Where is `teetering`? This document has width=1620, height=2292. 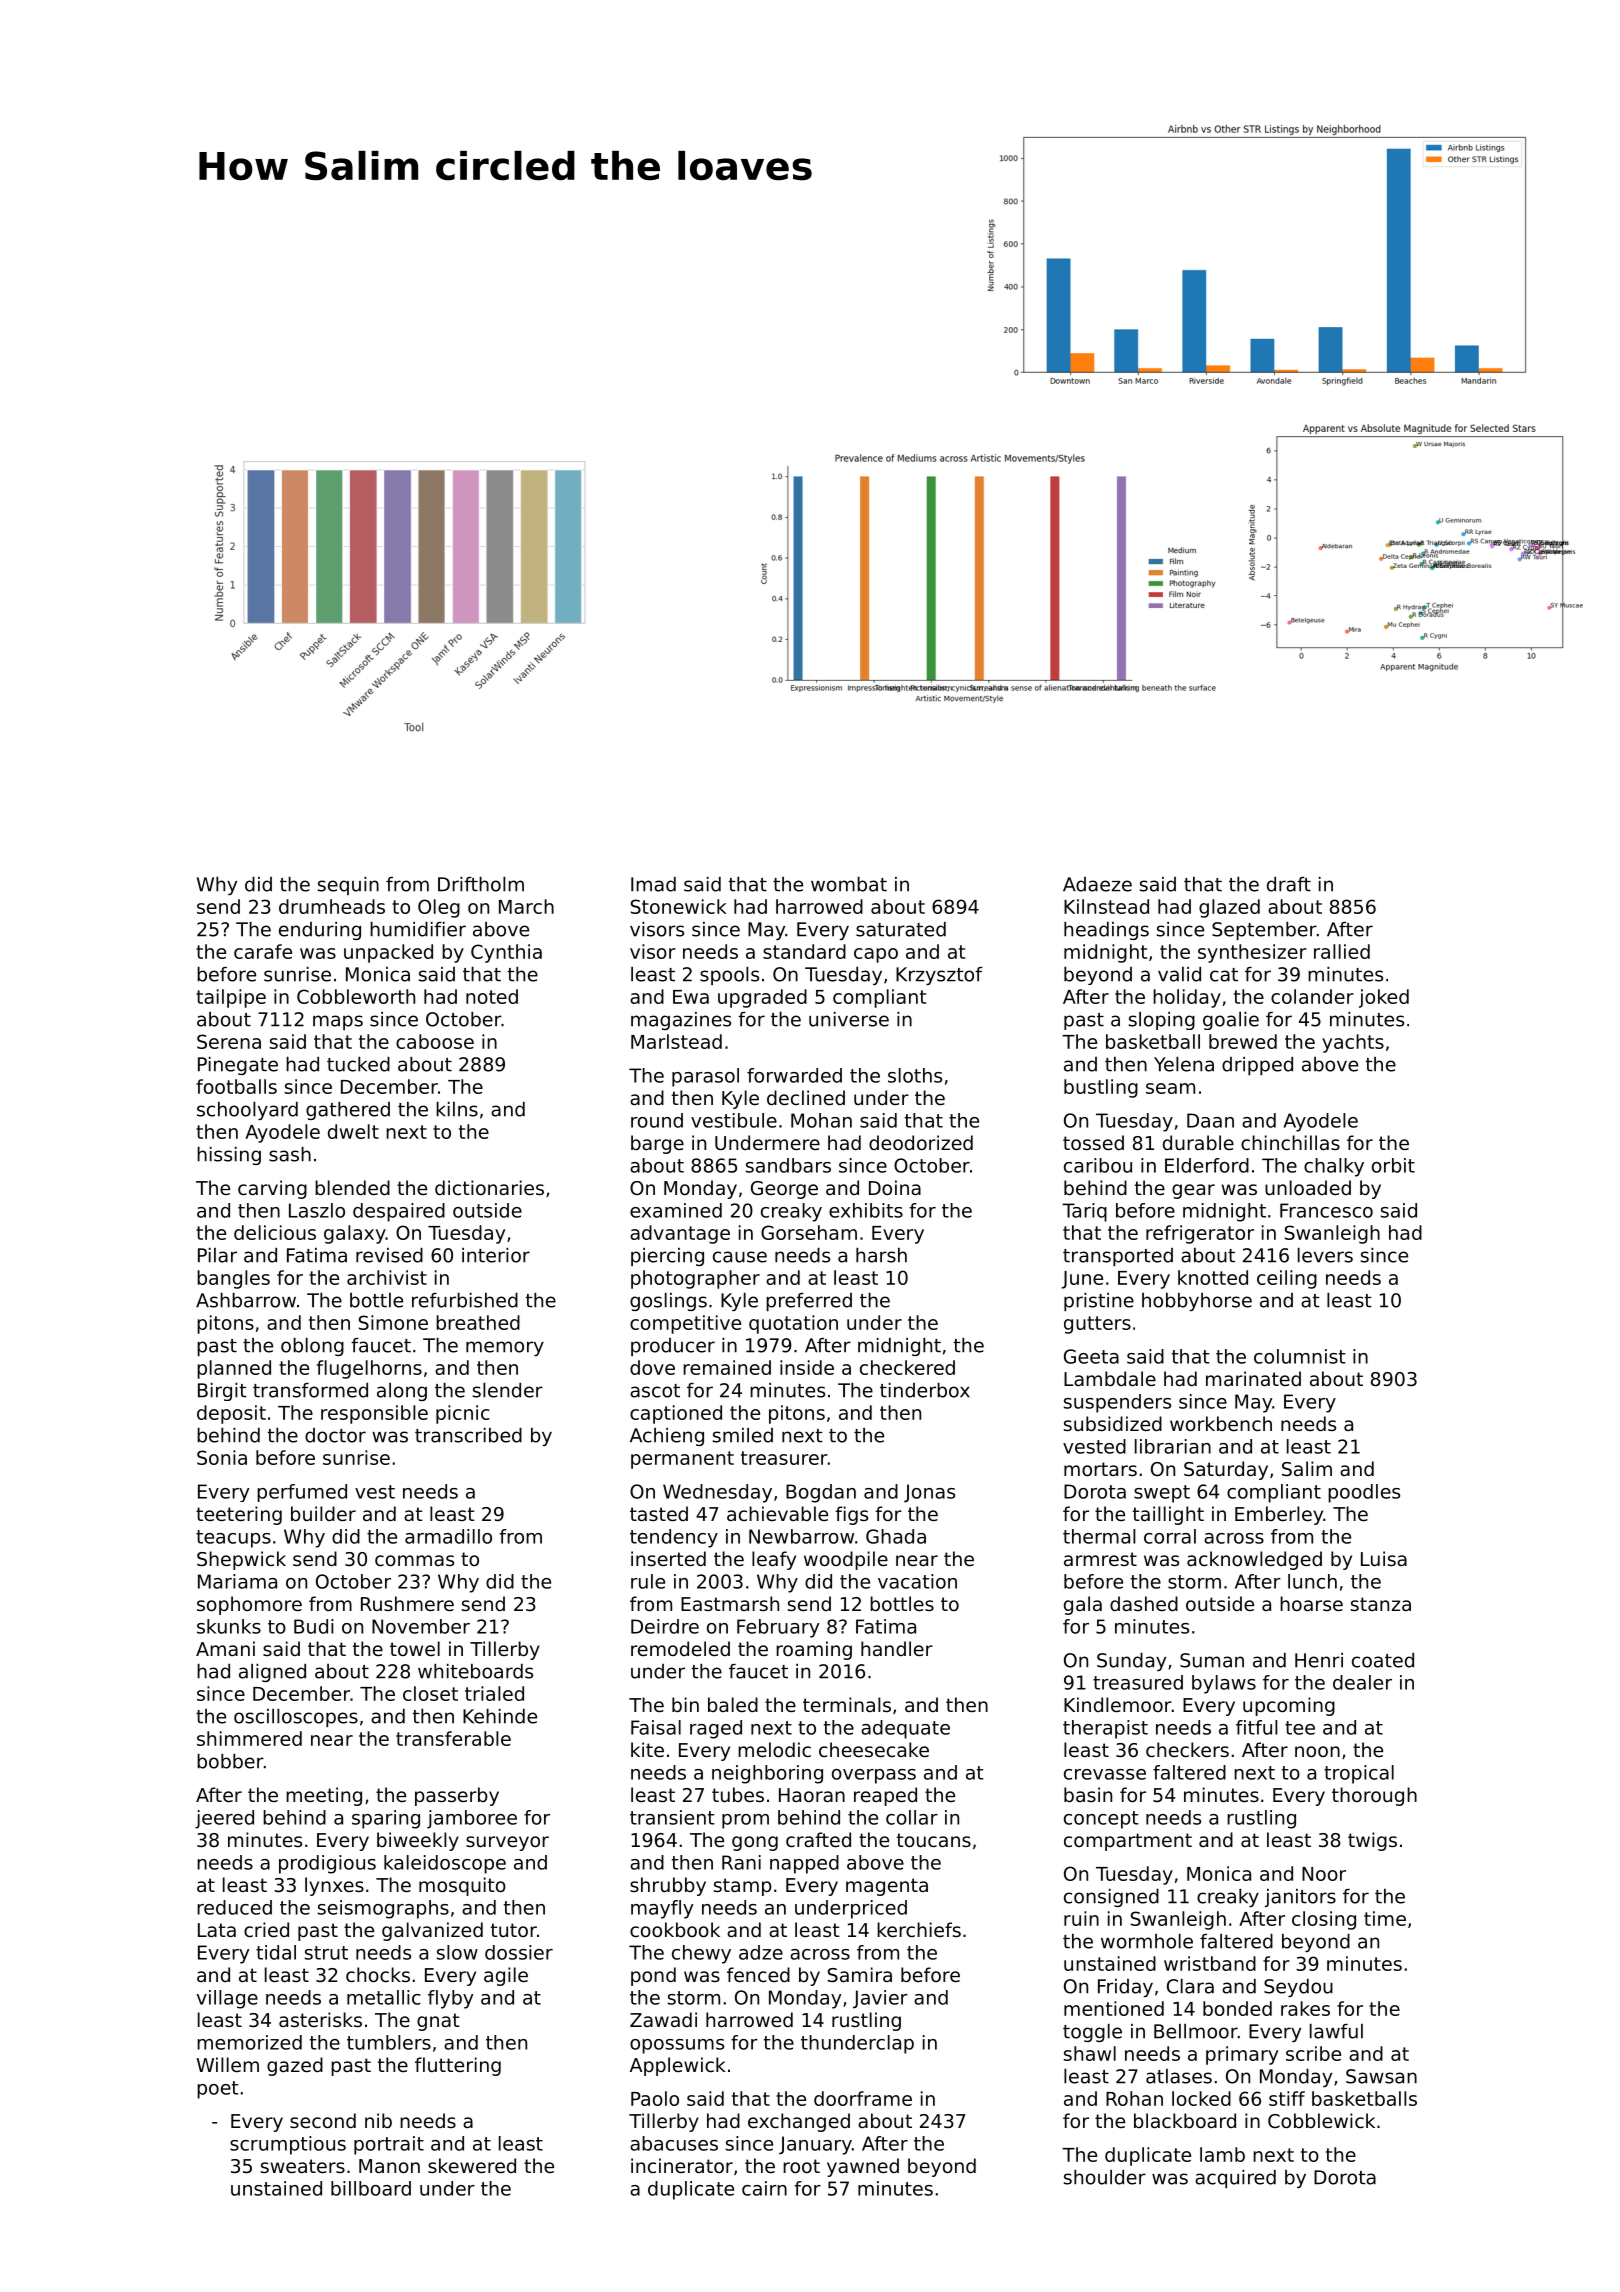
teetering is located at coordinates (239, 1515).
